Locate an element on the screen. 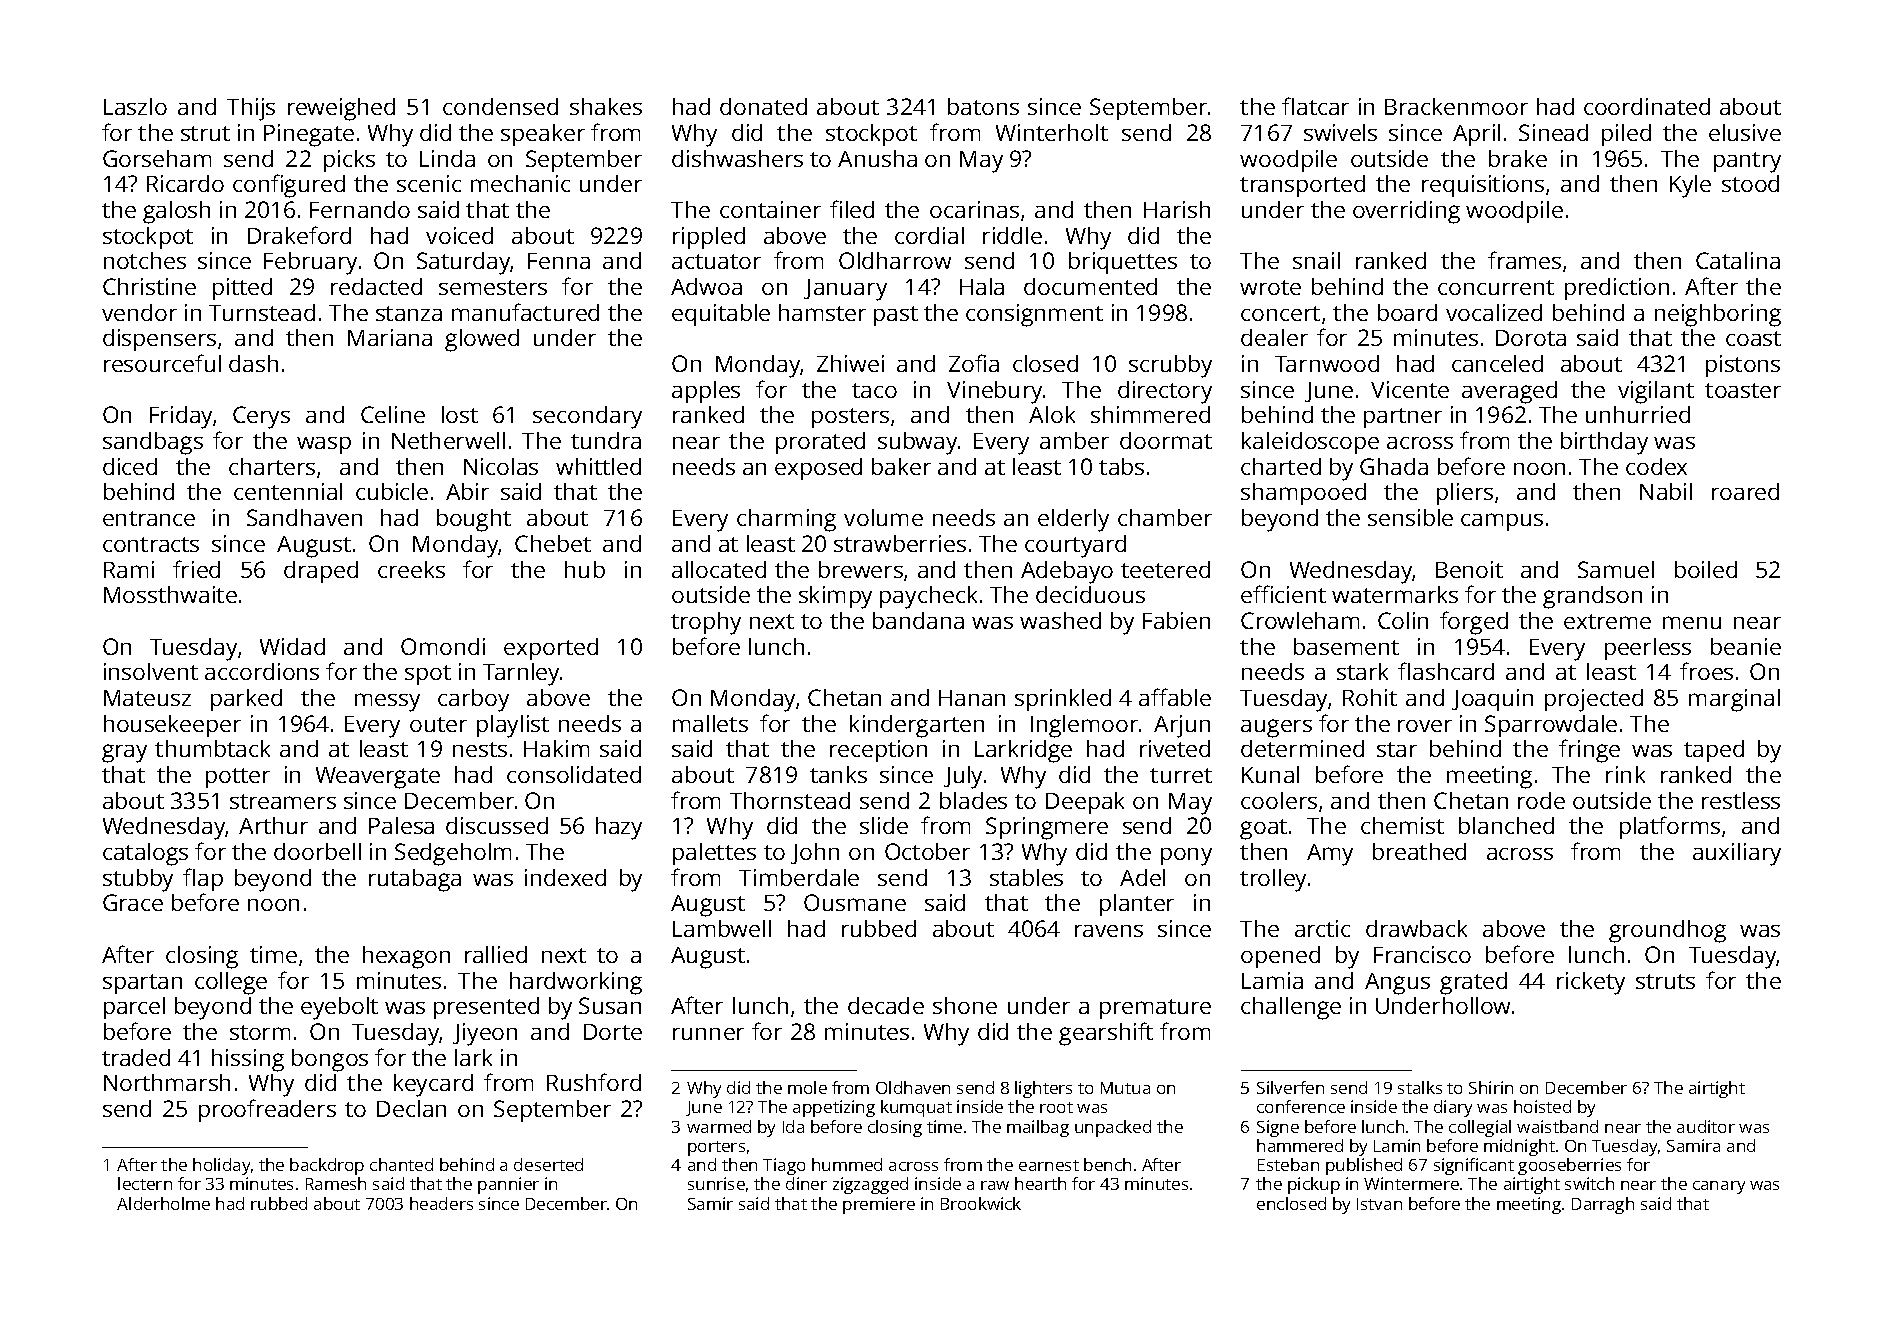  dispensers is located at coordinates (159, 340).
